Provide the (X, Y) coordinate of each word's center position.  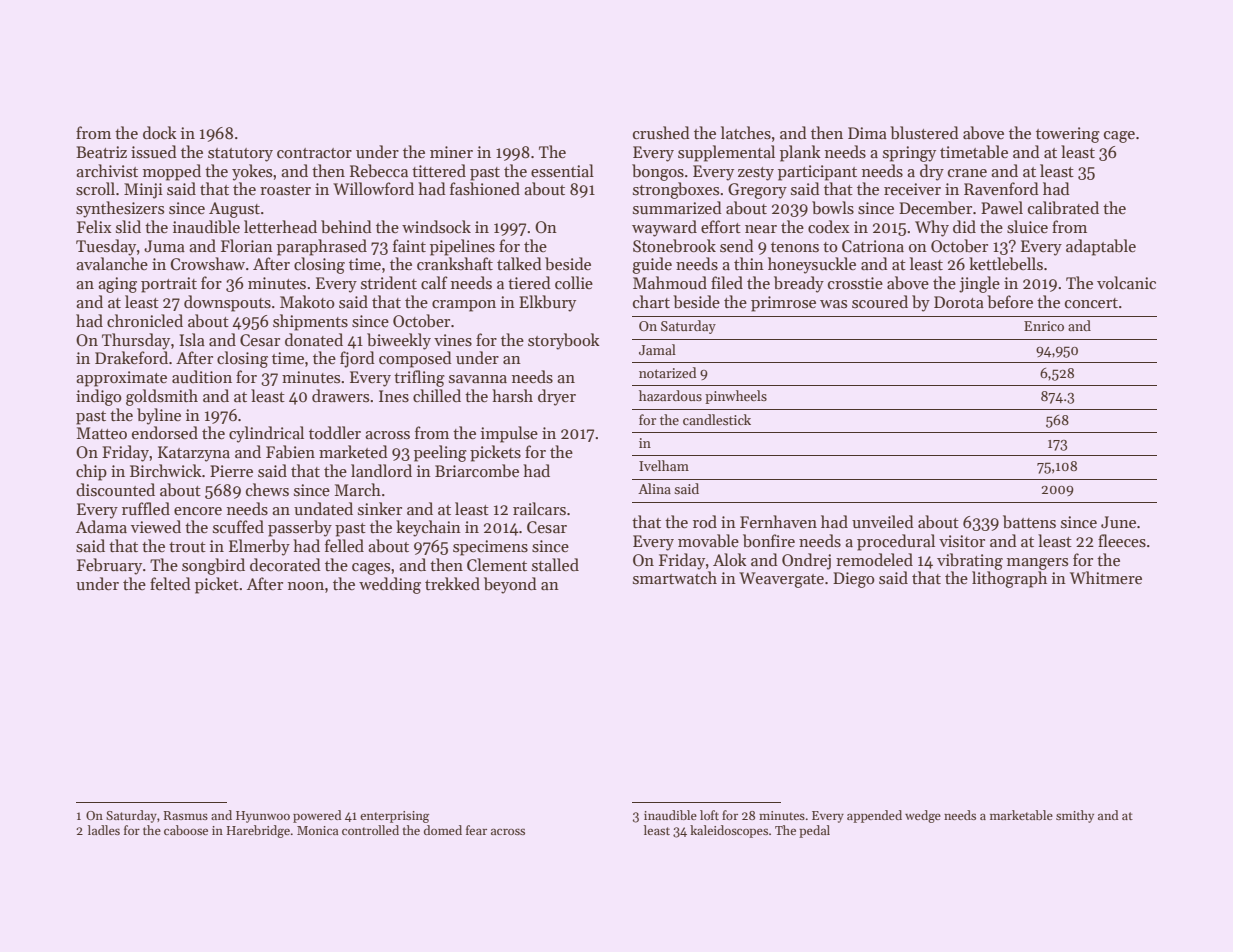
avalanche (112, 263)
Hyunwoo (263, 817)
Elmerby (259, 547)
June (1118, 522)
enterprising (394, 817)
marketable (1021, 815)
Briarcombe (477, 470)
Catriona (873, 246)
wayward (664, 228)
